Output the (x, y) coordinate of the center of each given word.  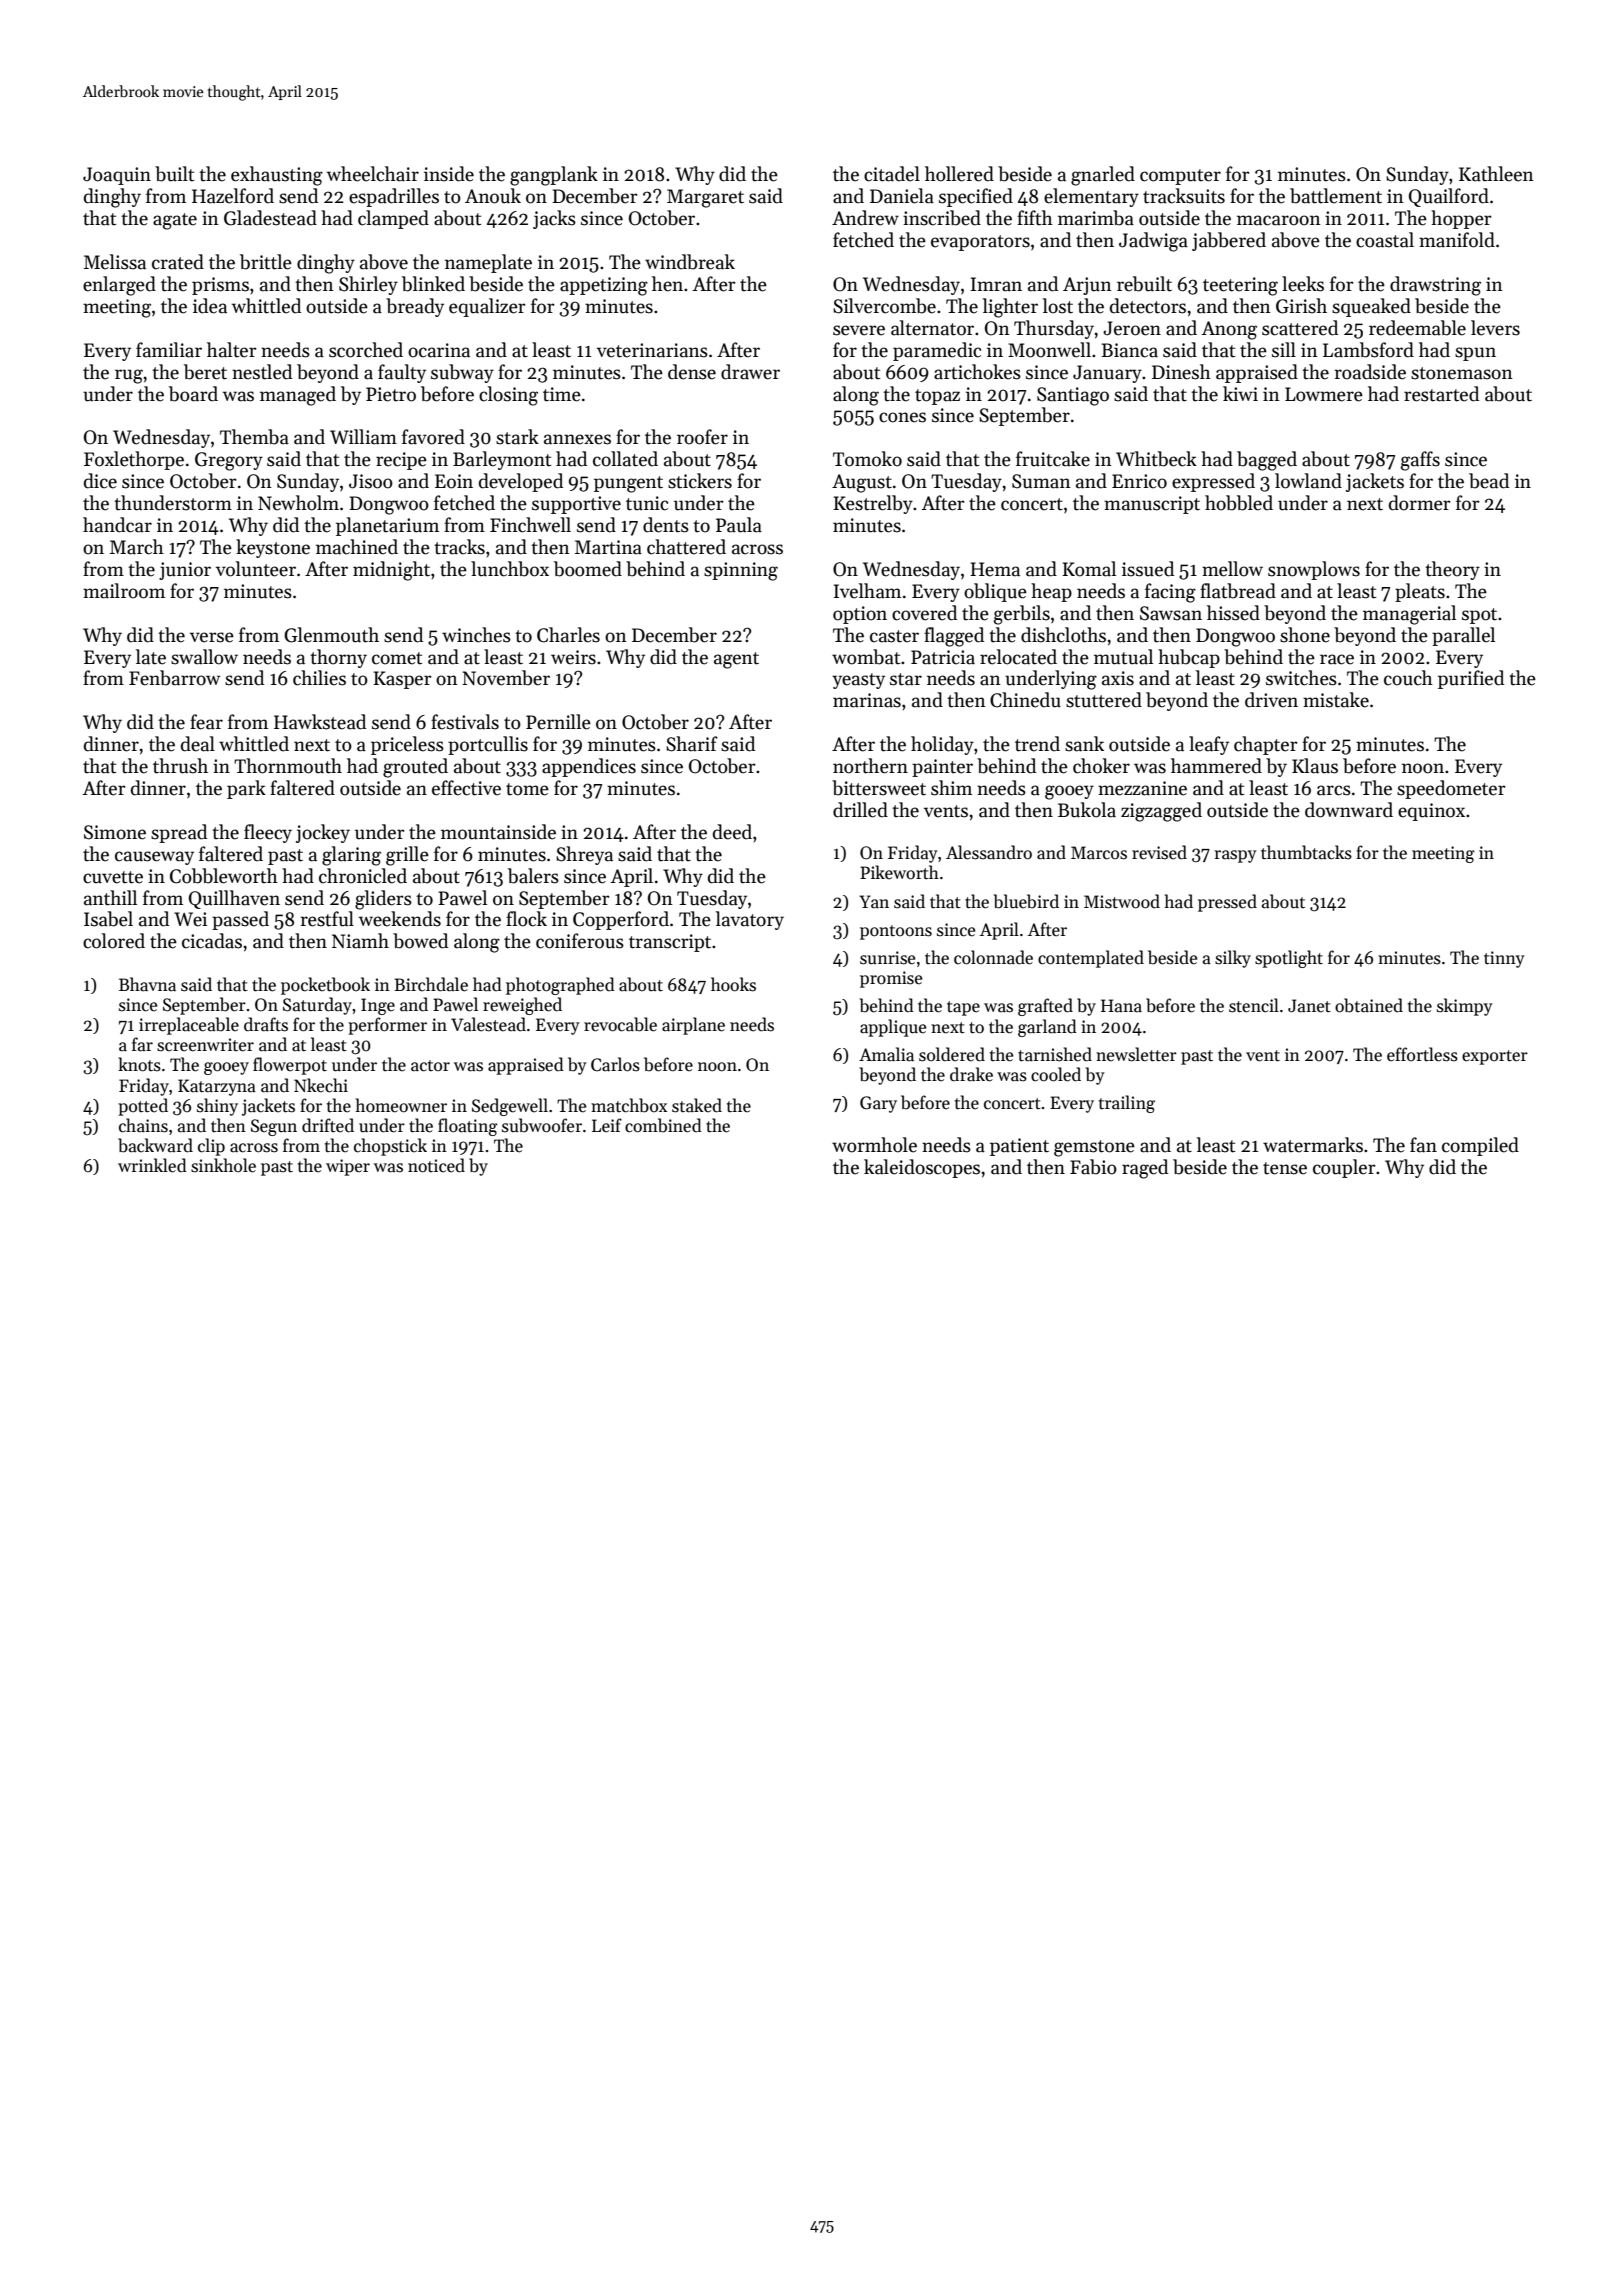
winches (476, 635)
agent (736, 660)
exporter (1495, 1057)
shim (951, 788)
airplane (693, 1026)
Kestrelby (873, 504)
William (363, 437)
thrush (180, 766)
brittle (266, 262)
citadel (892, 174)
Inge (378, 1006)
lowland (1308, 481)
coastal (1385, 240)
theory (1452, 570)
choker (1101, 766)
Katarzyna (217, 1087)
